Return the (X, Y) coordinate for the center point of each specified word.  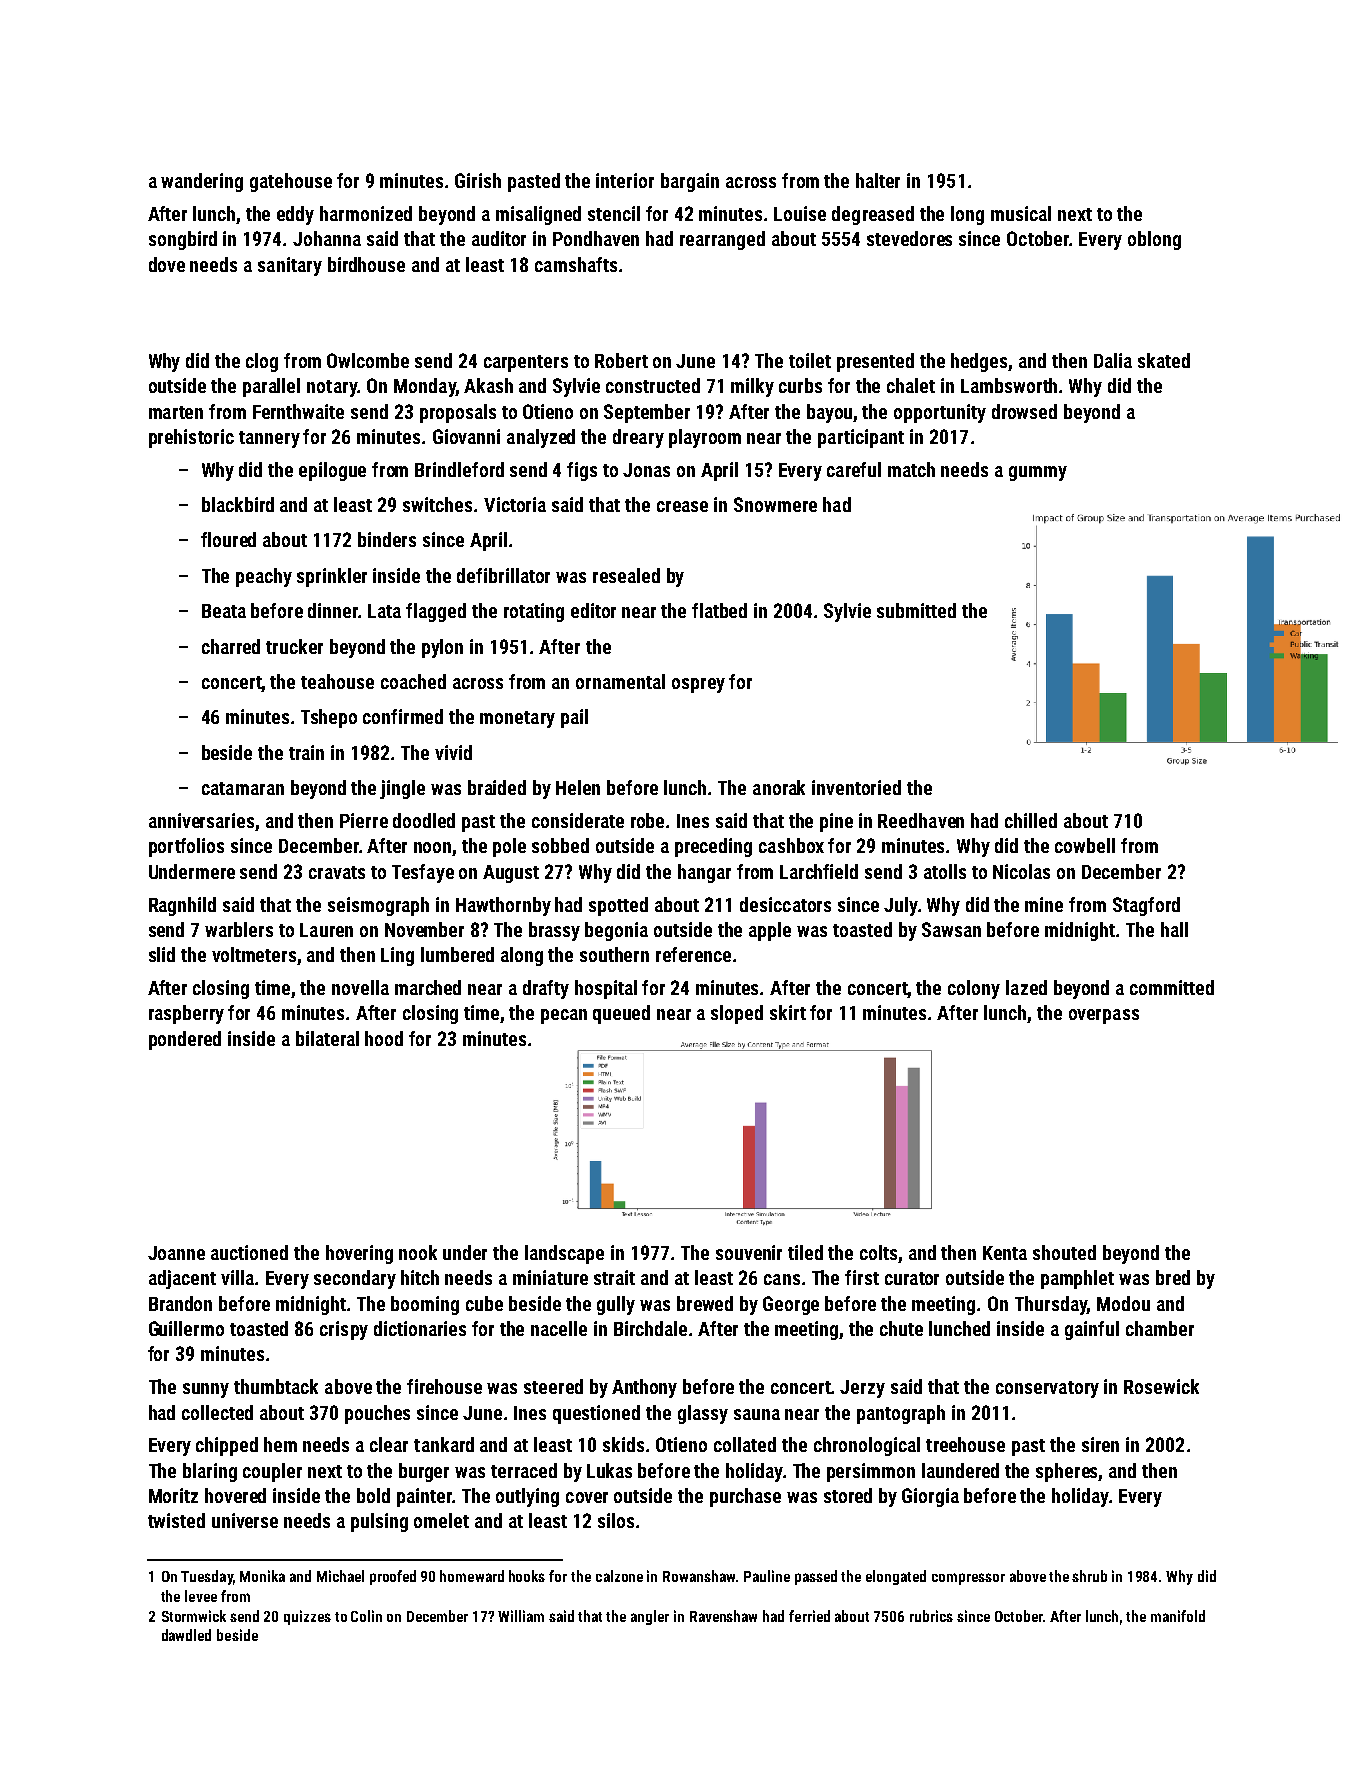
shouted (1064, 1252)
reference (693, 954)
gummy (1038, 473)
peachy (264, 577)
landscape (564, 1254)
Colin (366, 1616)
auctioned (249, 1252)
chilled (1031, 820)
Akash (488, 385)
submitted (916, 610)
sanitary (290, 266)
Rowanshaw (699, 1576)
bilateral (327, 1038)
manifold (1178, 1616)
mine (1044, 904)
